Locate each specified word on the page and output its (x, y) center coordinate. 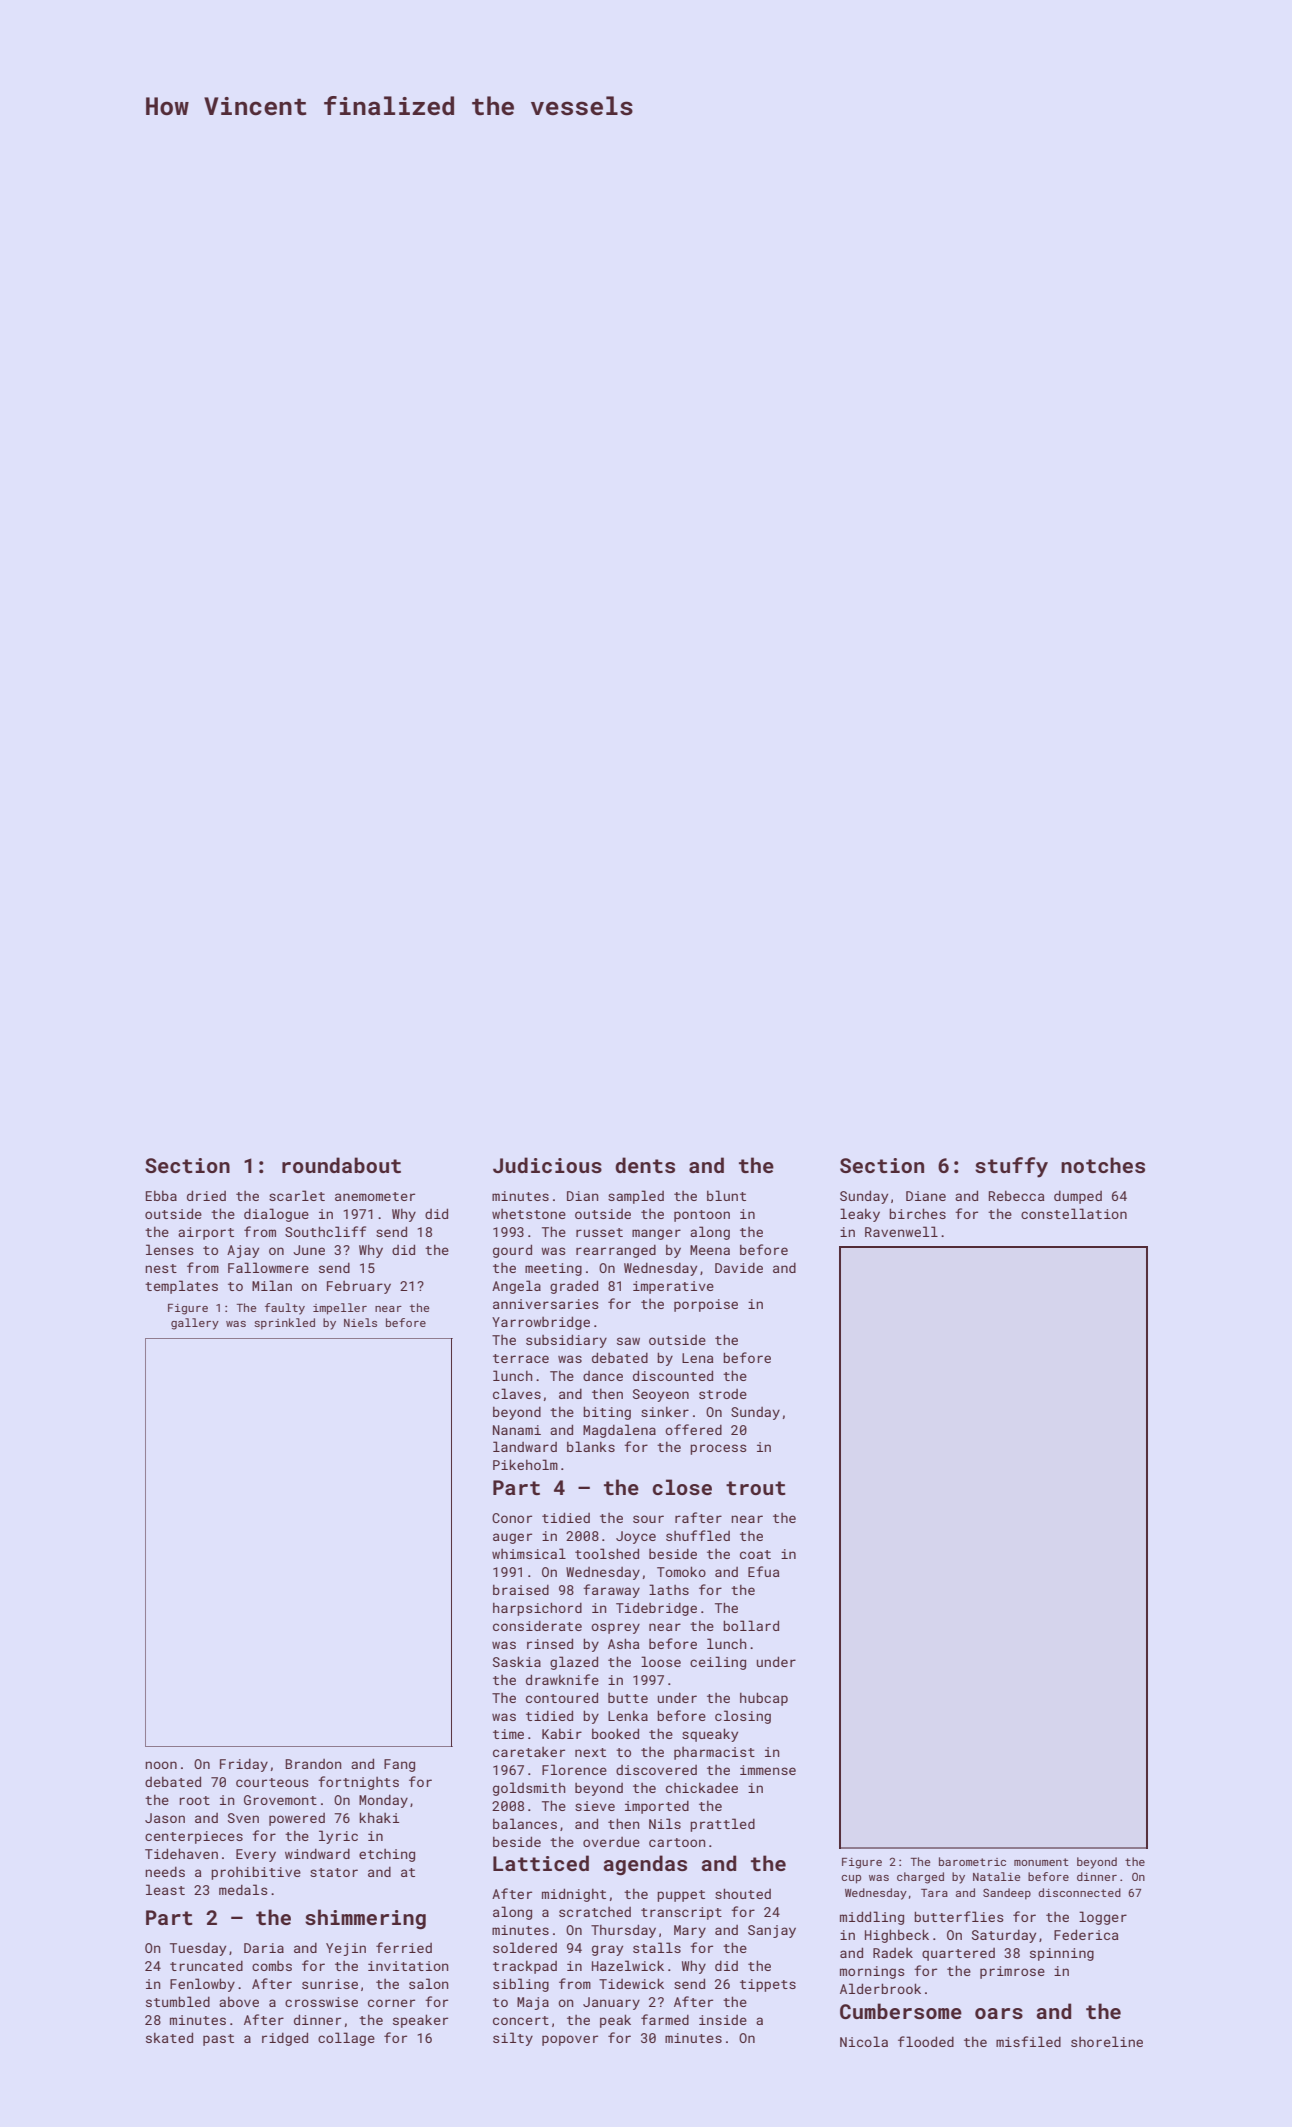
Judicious (547, 1165)
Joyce (636, 1537)
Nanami (517, 1430)
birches (917, 1213)
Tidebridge (656, 1609)
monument (1041, 1862)
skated (169, 2037)
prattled (722, 1825)
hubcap (764, 1699)
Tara (934, 1893)
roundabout (341, 1165)
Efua (763, 1571)
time (508, 1734)
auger (512, 1538)
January (611, 2003)
